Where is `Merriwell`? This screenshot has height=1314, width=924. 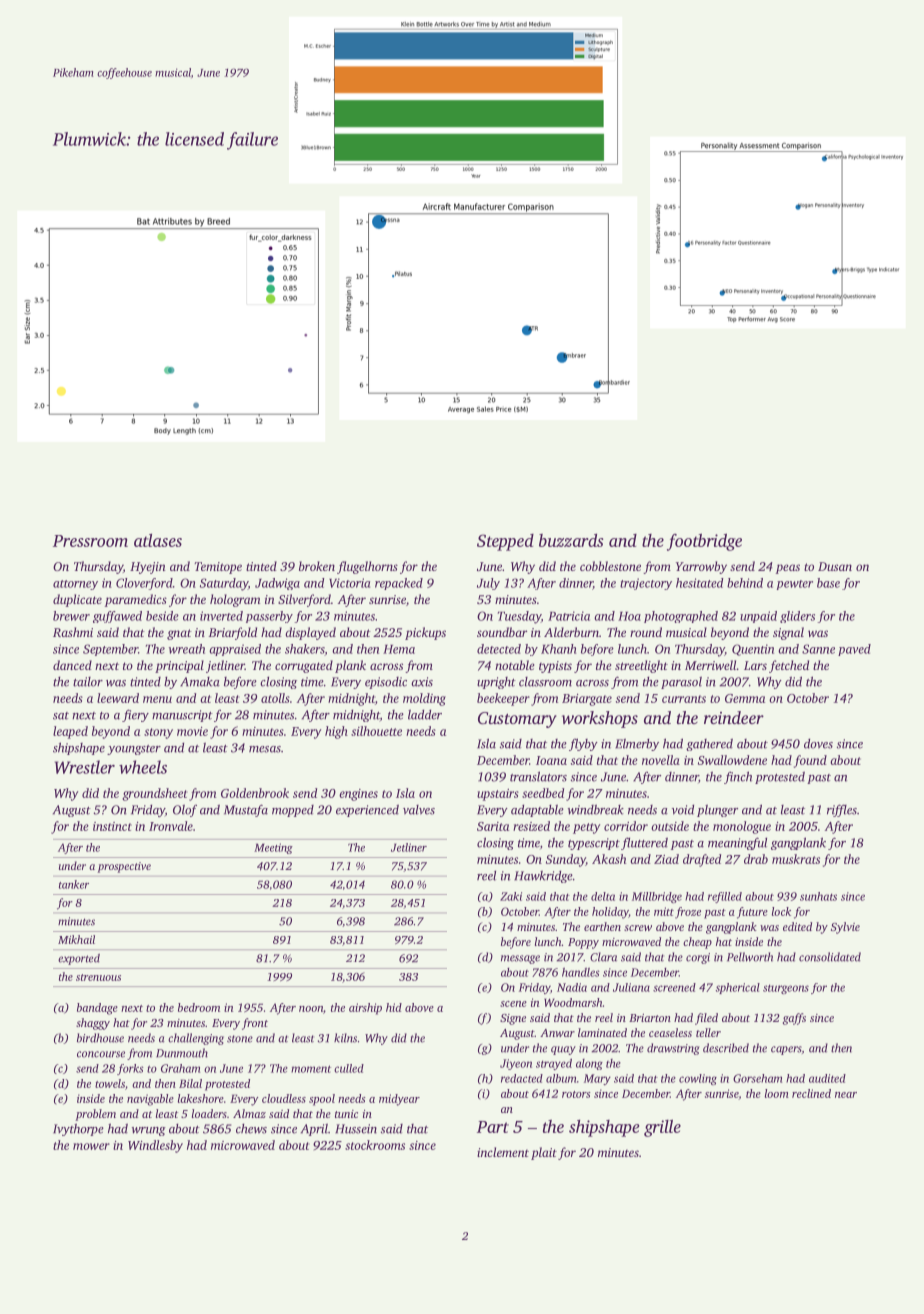 Merriwell is located at coordinates (711, 665).
